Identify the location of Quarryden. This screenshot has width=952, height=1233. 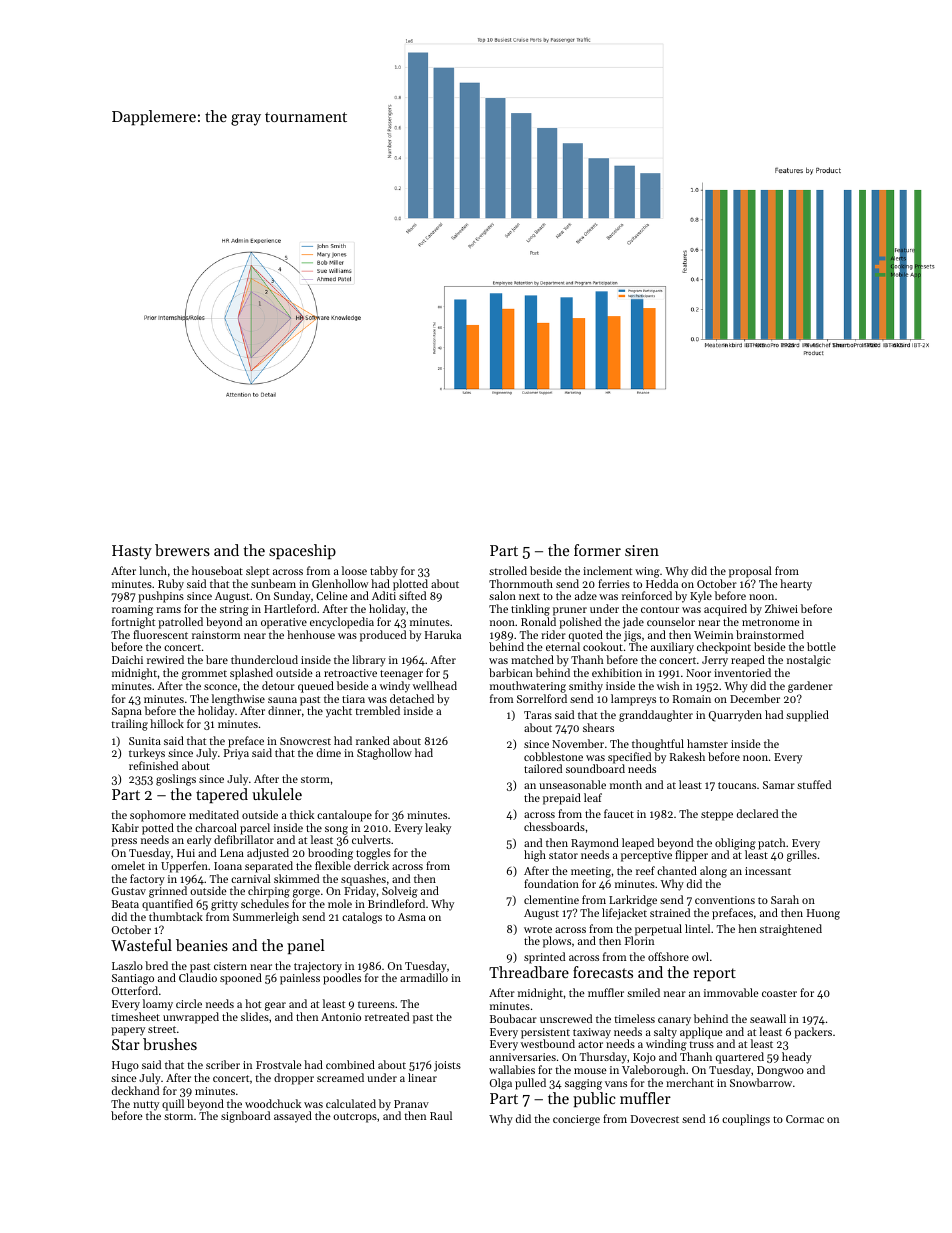
(735, 716).
